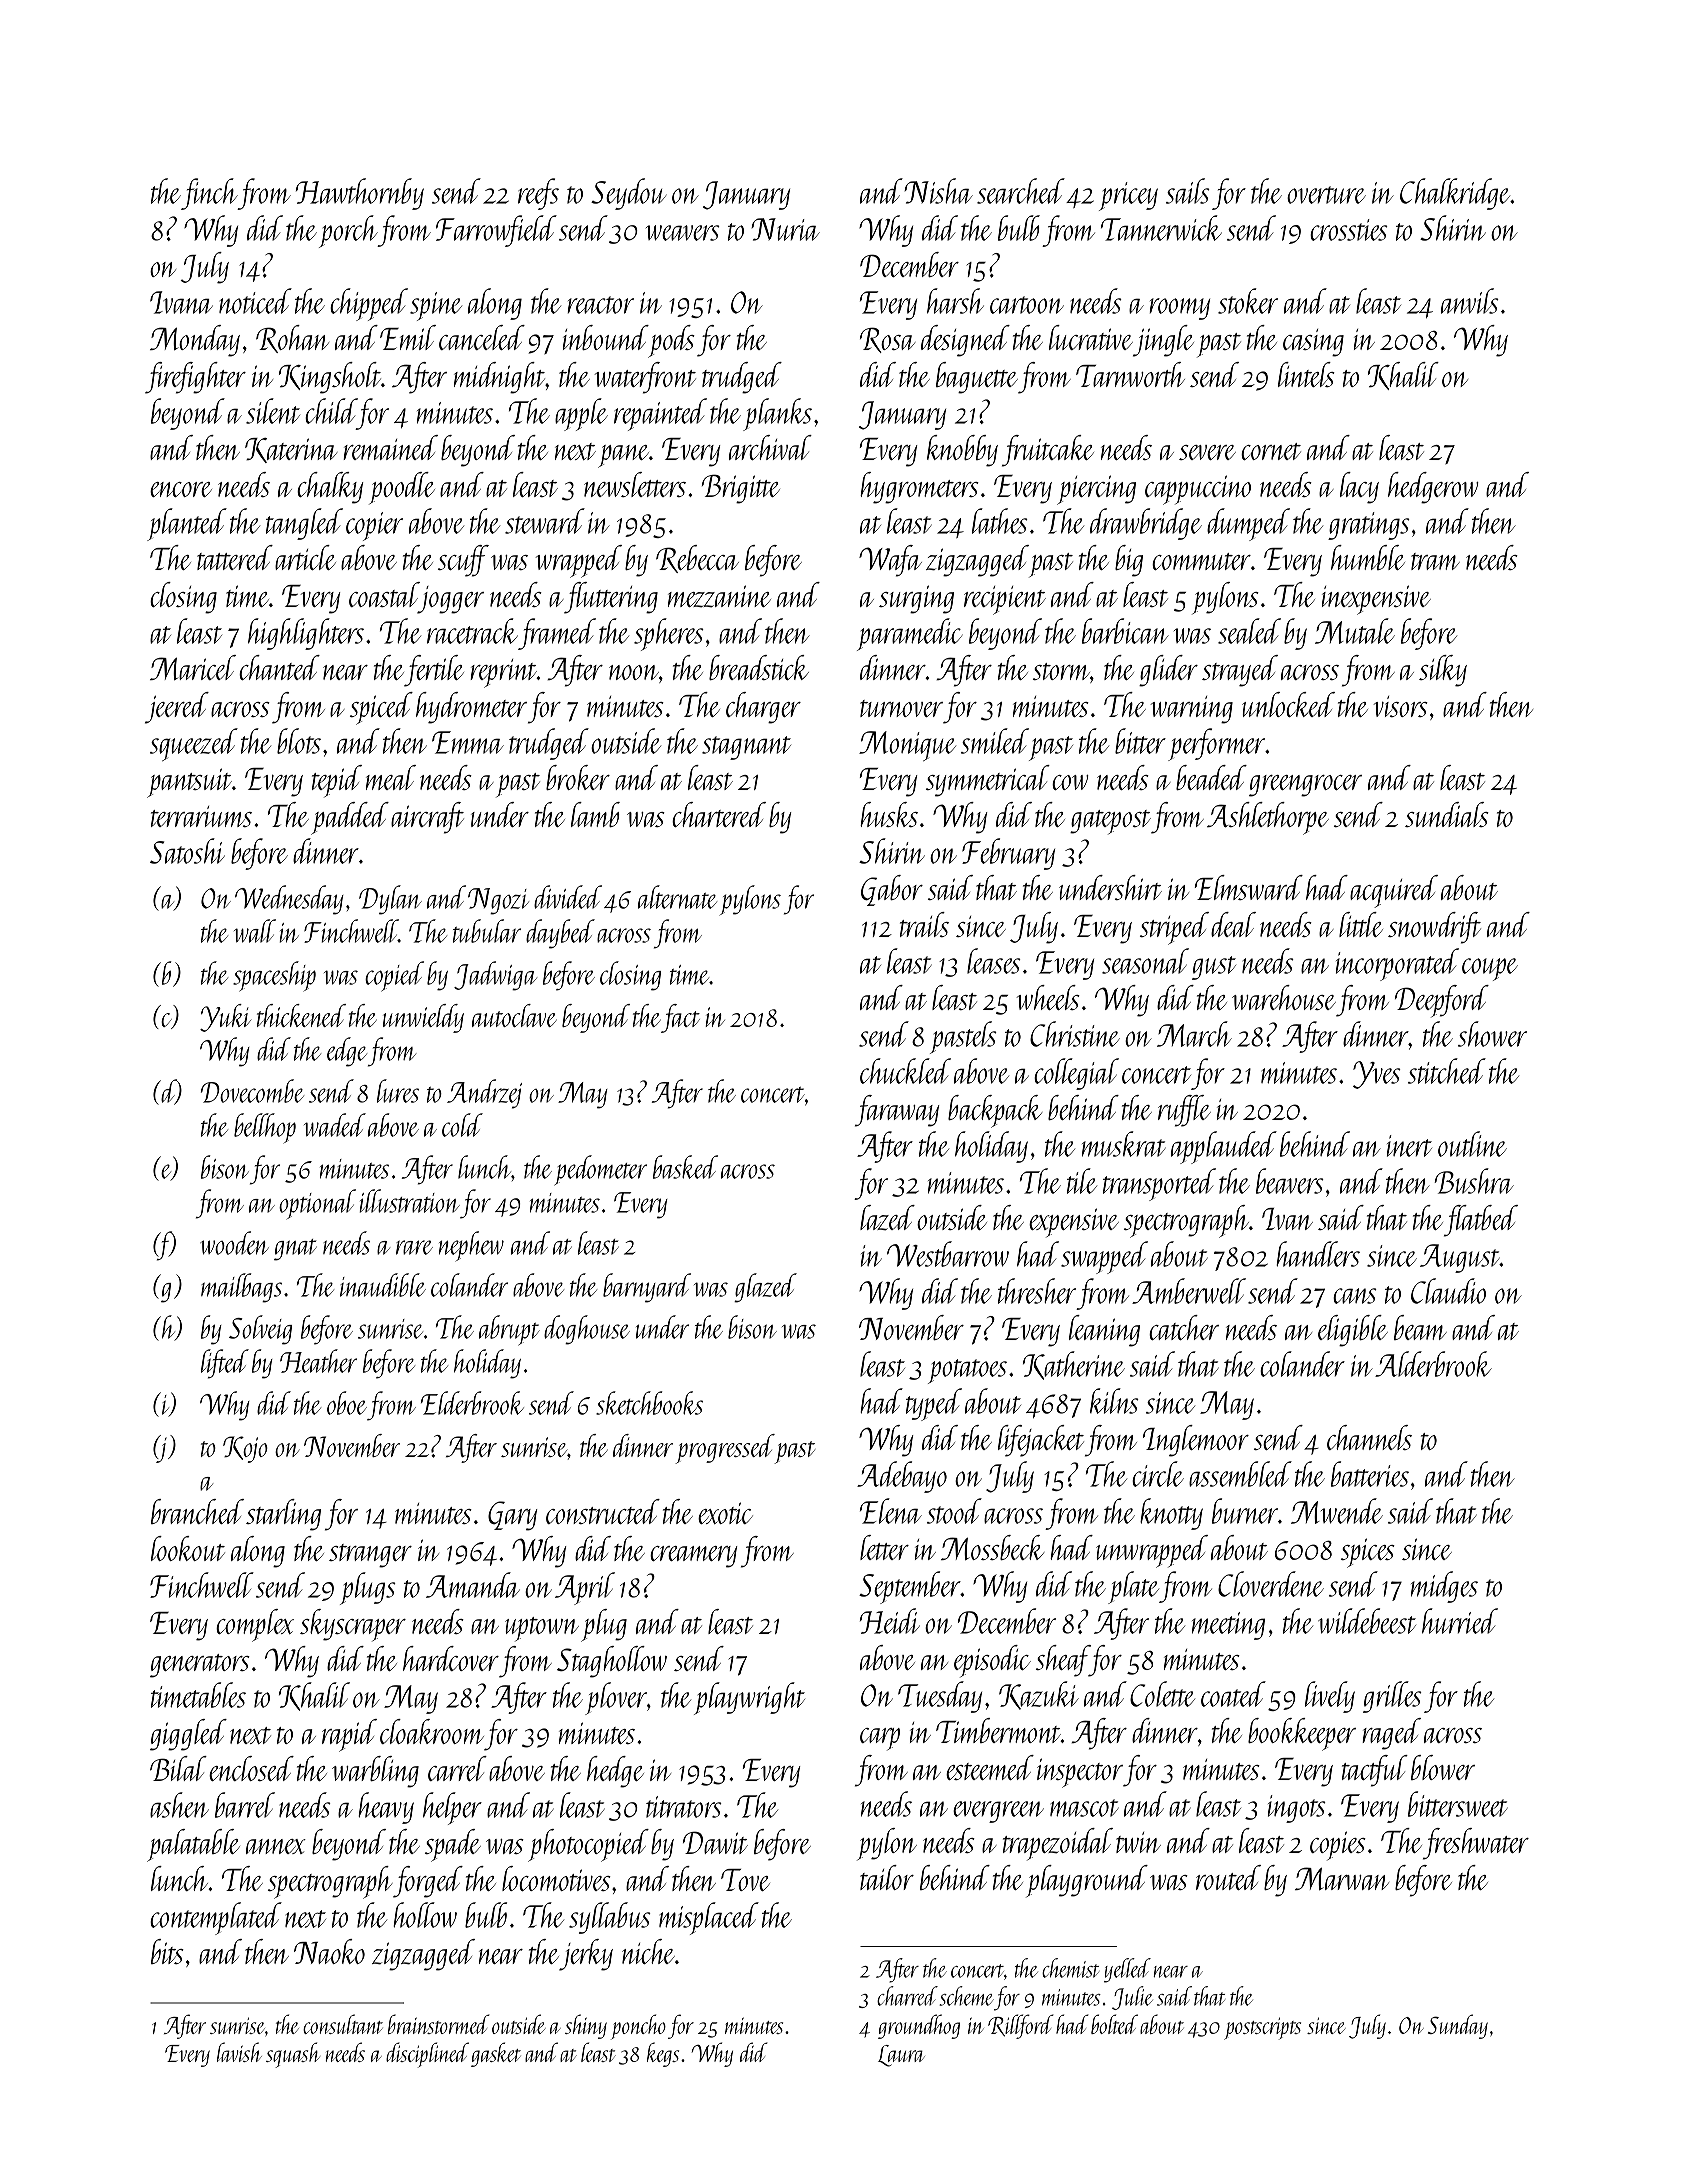 Image resolution: width=1683 pixels, height=2178 pixels. What do you see at coordinates (473, 1585) in the document?
I see `Amanda` at bounding box center [473, 1585].
